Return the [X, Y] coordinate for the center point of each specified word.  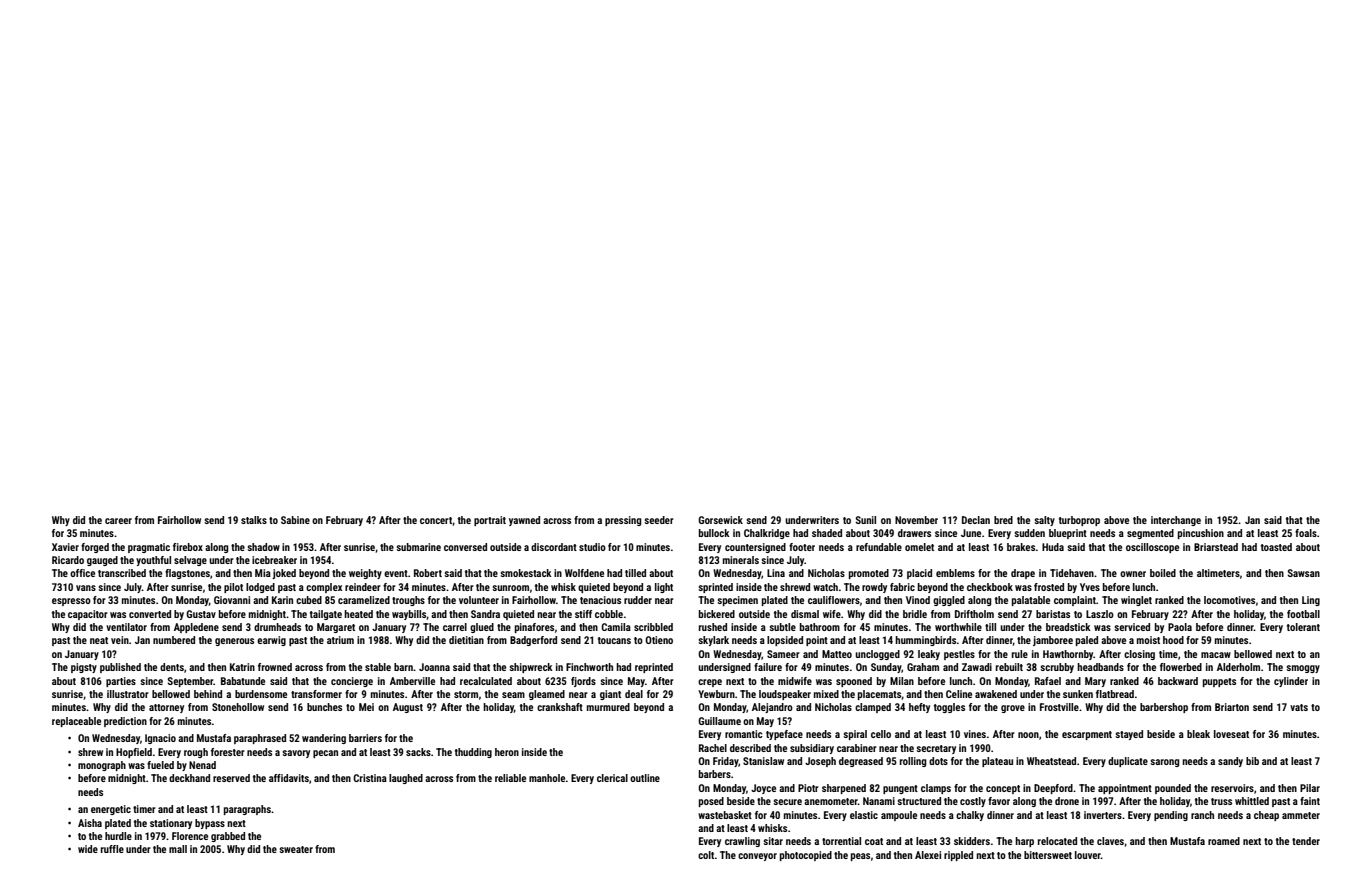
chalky [970, 816]
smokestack [526, 573]
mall [178, 849]
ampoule [899, 816]
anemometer [831, 801]
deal [634, 694]
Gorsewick [720, 520]
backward [1178, 681]
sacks [418, 752]
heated [358, 614]
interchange [1176, 521]
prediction [125, 722]
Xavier [65, 547]
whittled [1252, 801]
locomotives [1229, 600]
